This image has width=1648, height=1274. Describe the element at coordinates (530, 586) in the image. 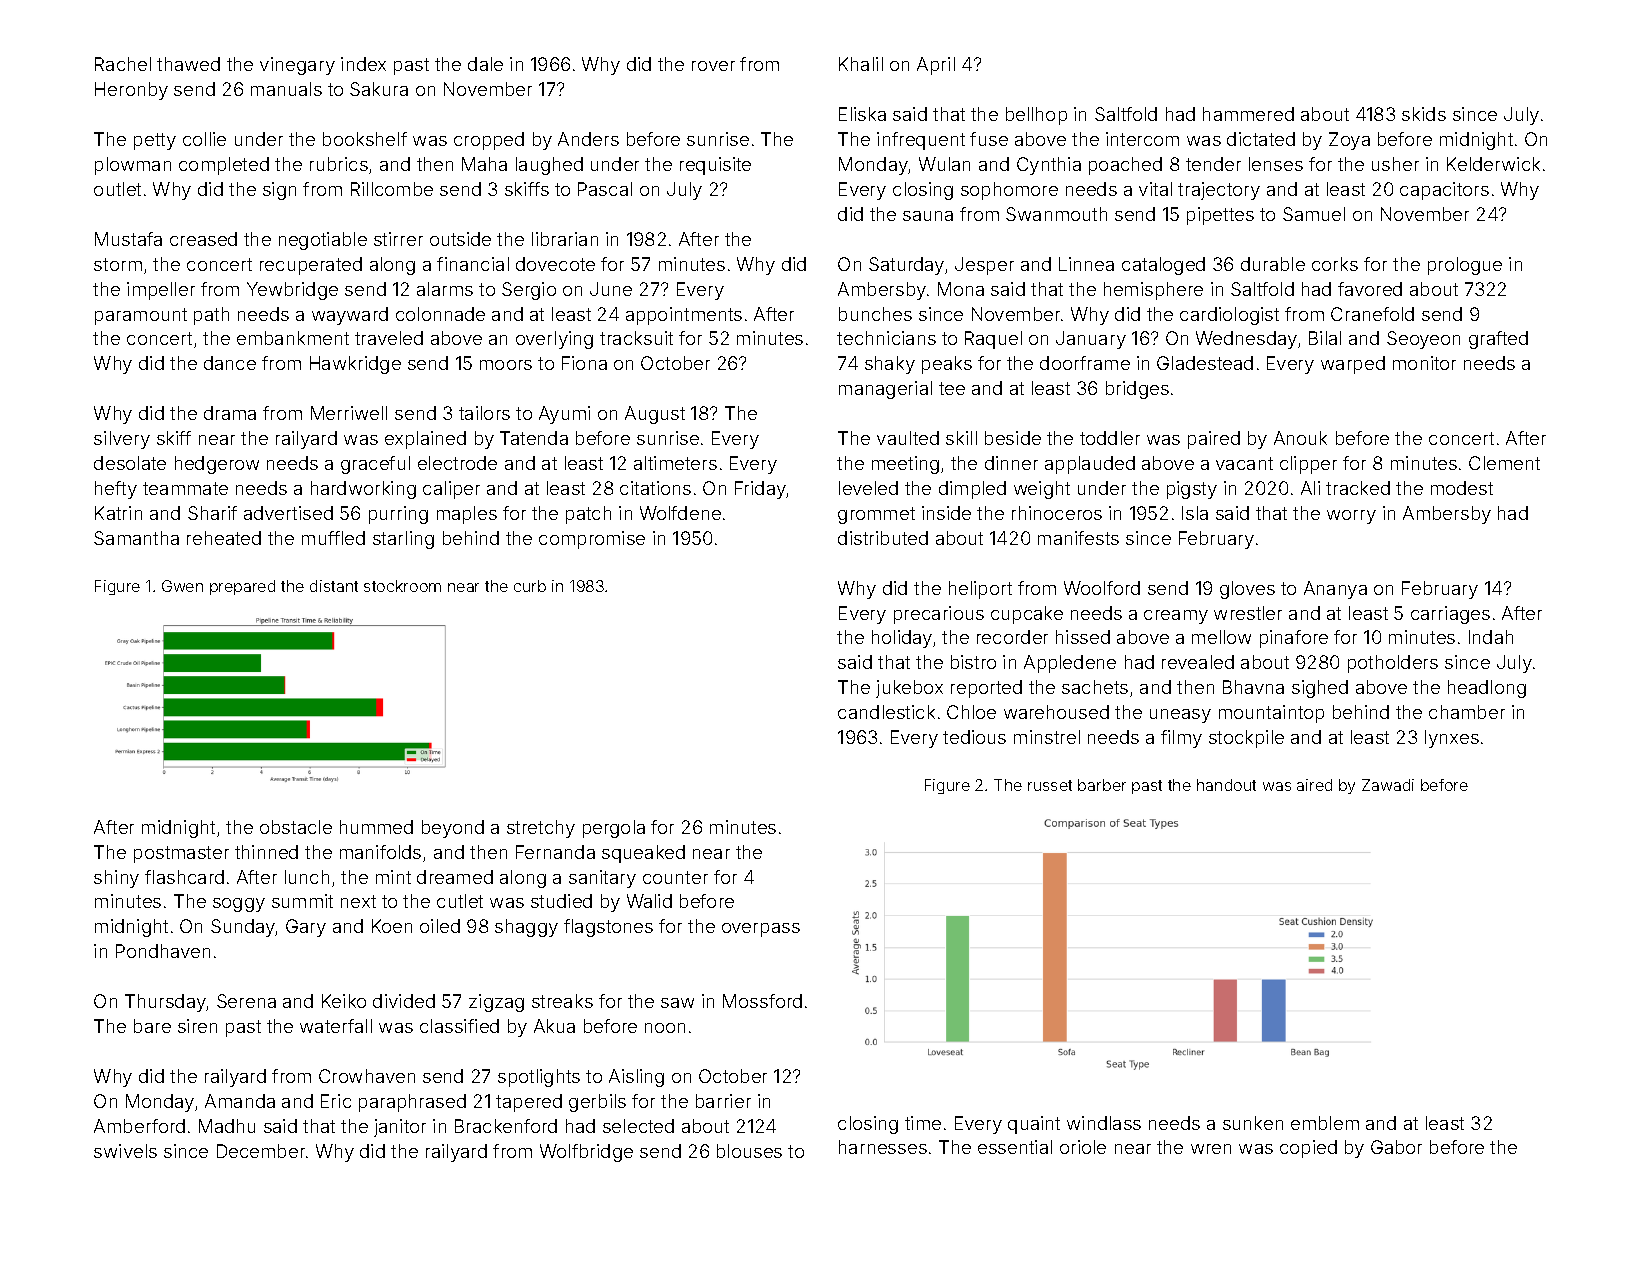

I see `curb` at that location.
